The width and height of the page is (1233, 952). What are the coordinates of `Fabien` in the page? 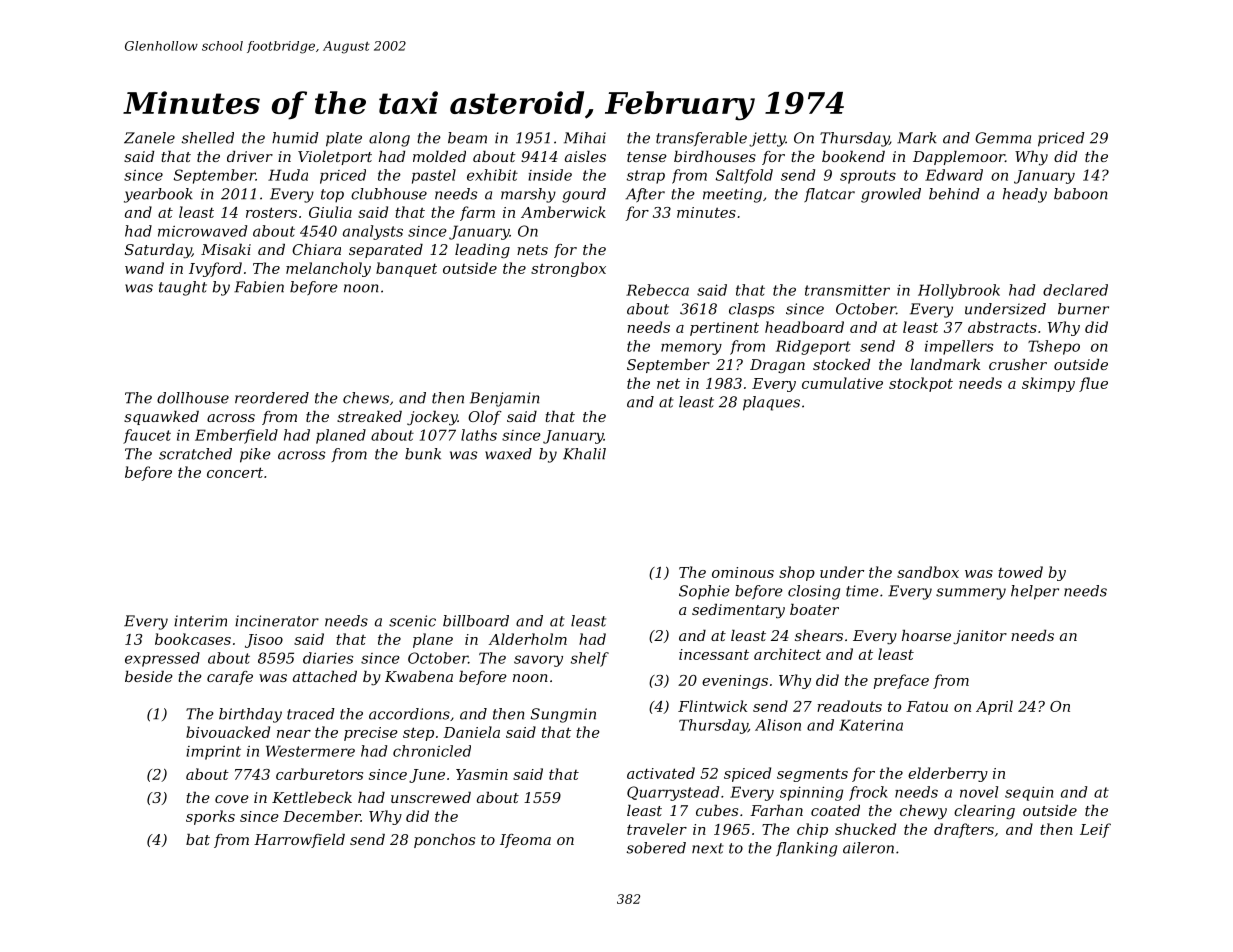 It's located at (259, 287).
